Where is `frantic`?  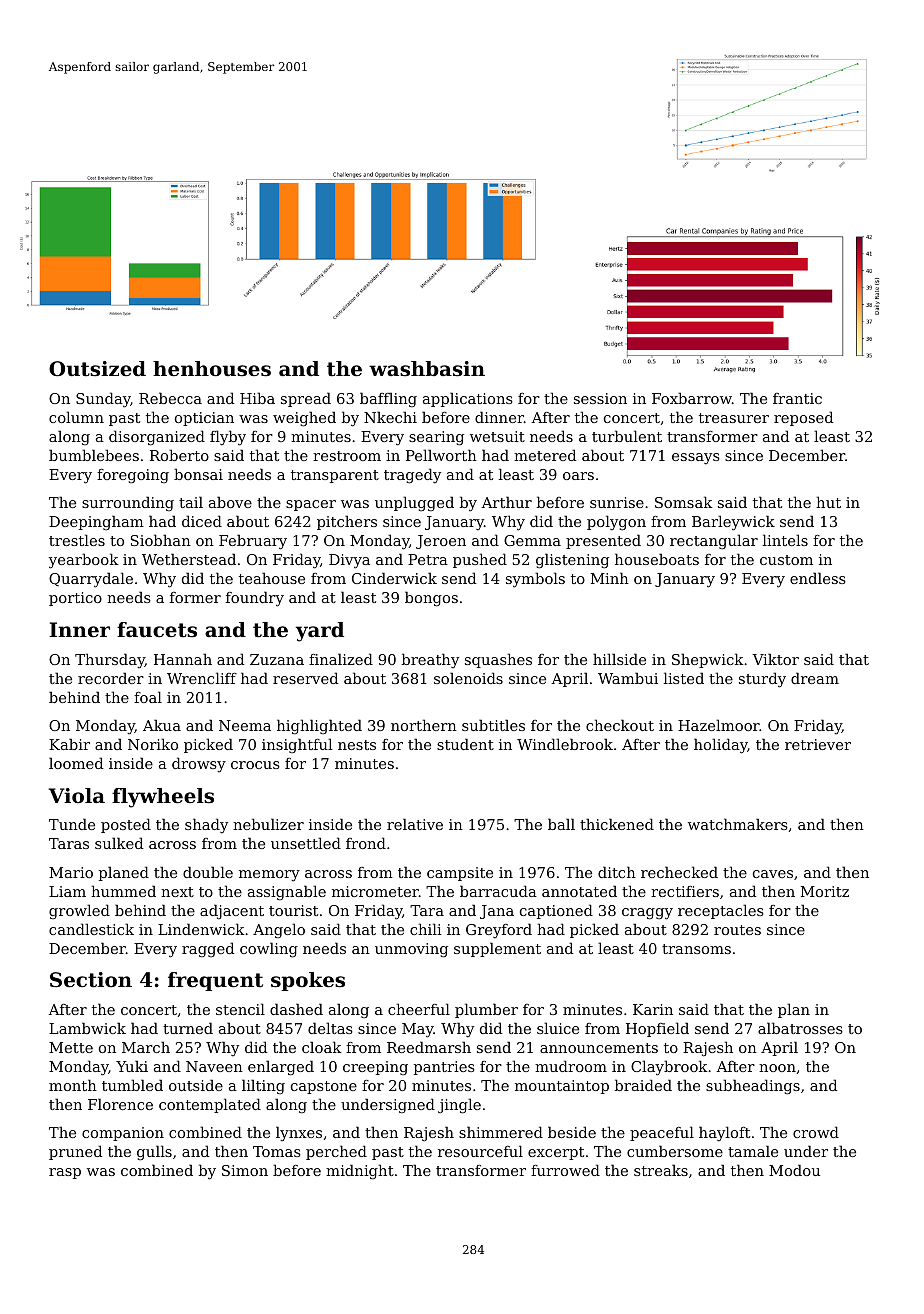
frantic is located at coordinates (797, 398).
